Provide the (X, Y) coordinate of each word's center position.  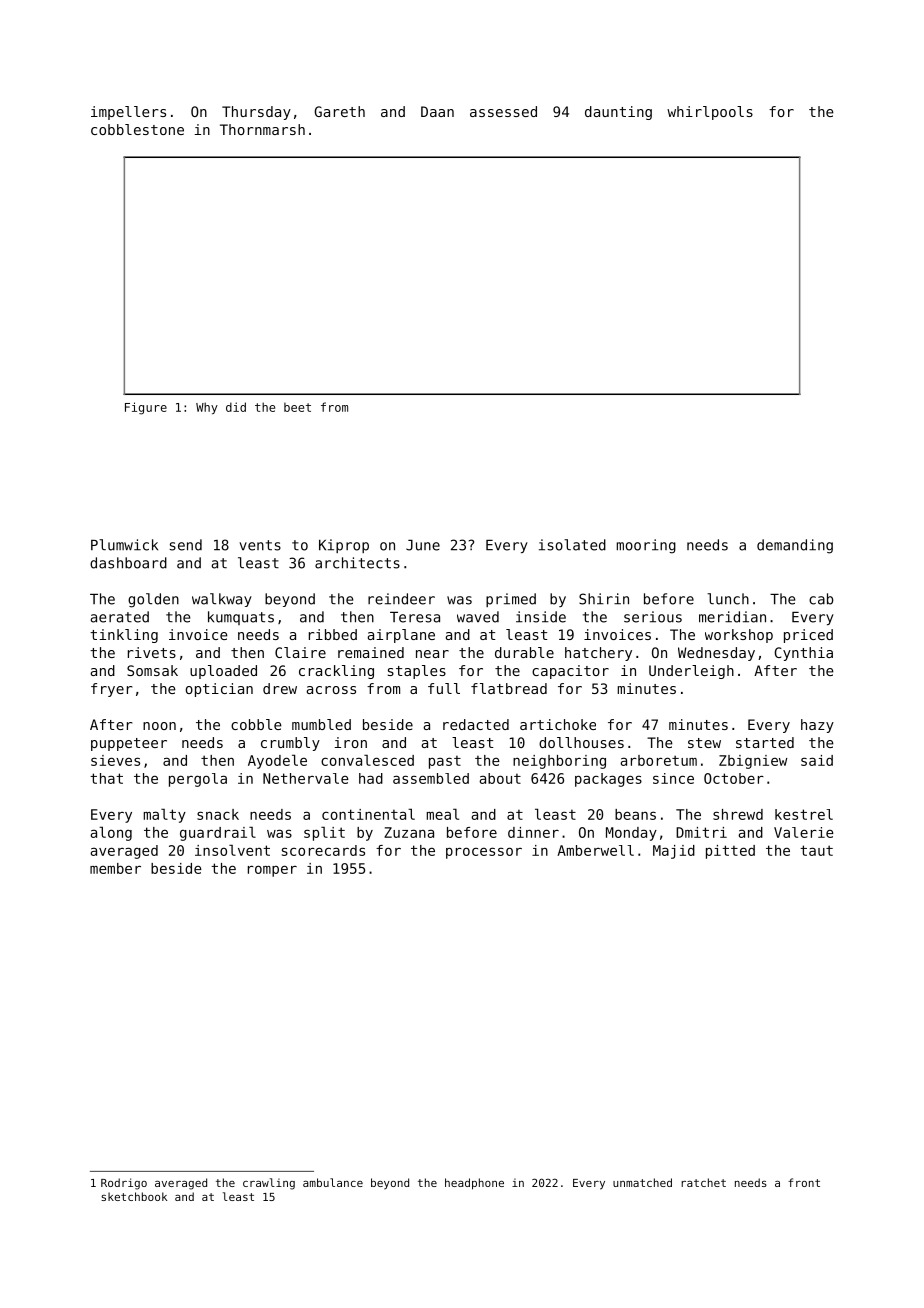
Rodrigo (124, 1184)
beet (297, 407)
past (445, 762)
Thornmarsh (262, 129)
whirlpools (710, 113)
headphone (474, 1184)
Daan (437, 111)
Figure (146, 408)
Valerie (804, 832)
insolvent (232, 850)
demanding (795, 546)
